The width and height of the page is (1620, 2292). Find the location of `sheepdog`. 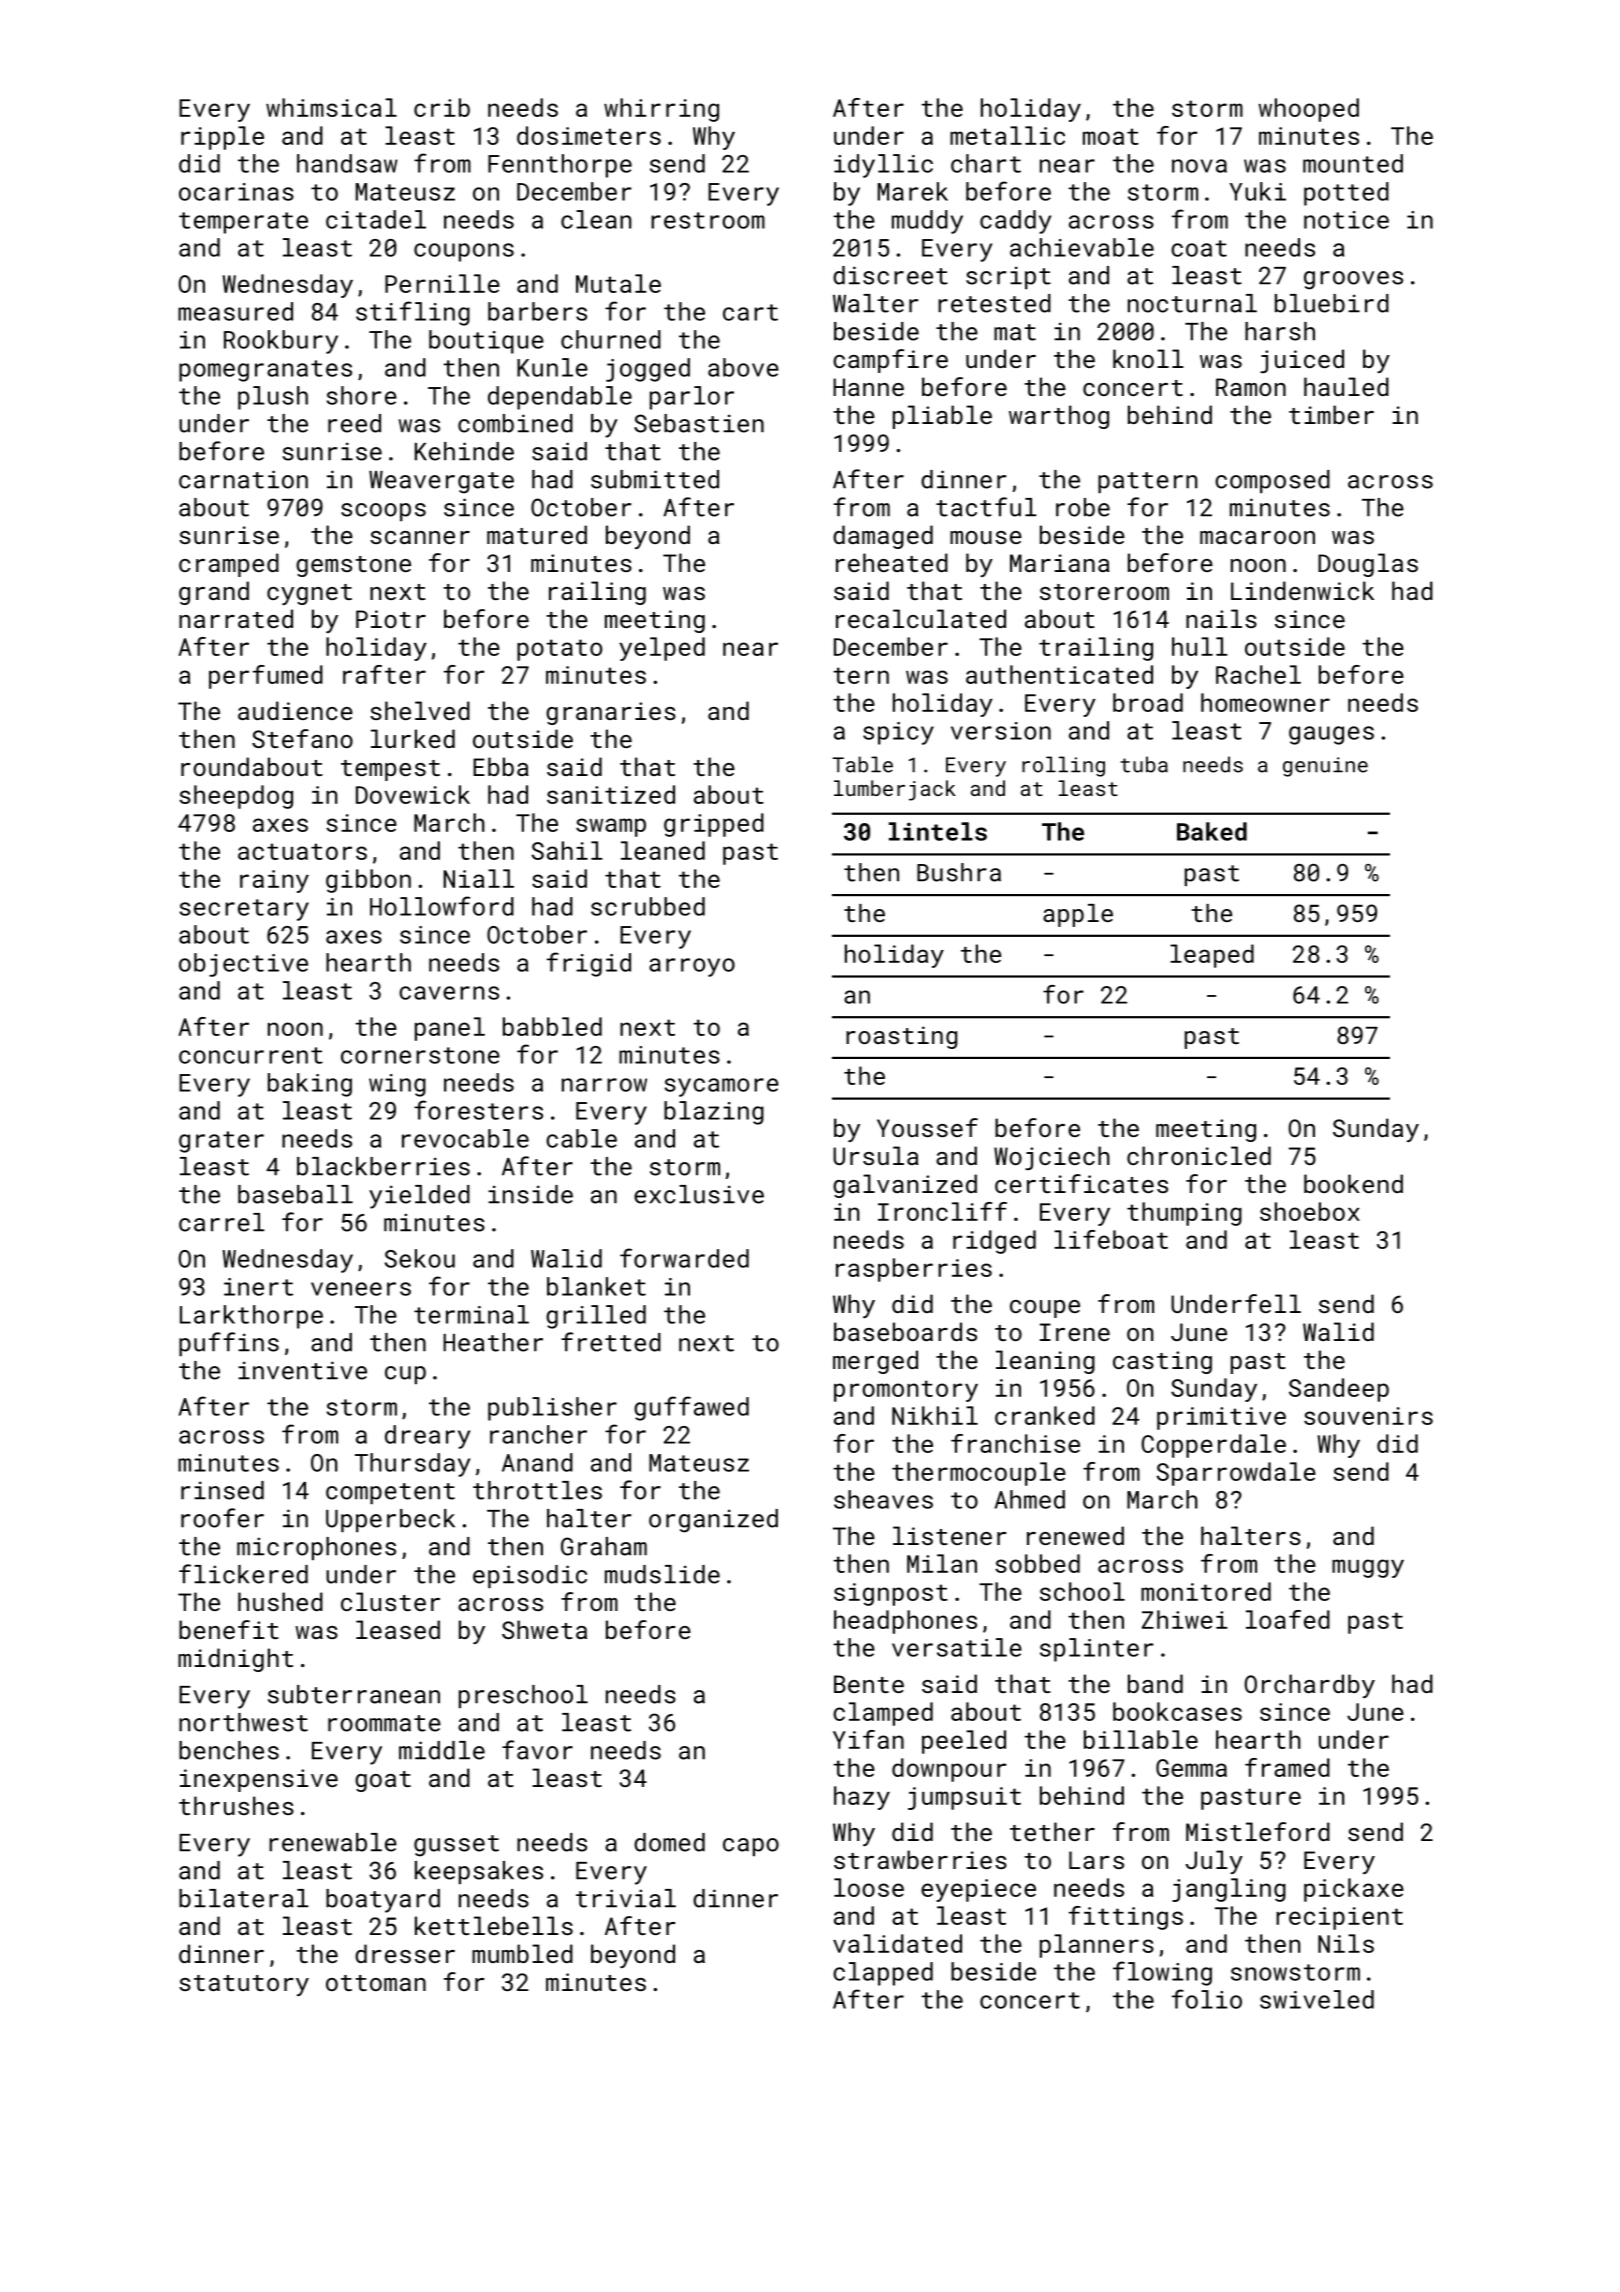

sheepdog is located at coordinates (236, 797).
